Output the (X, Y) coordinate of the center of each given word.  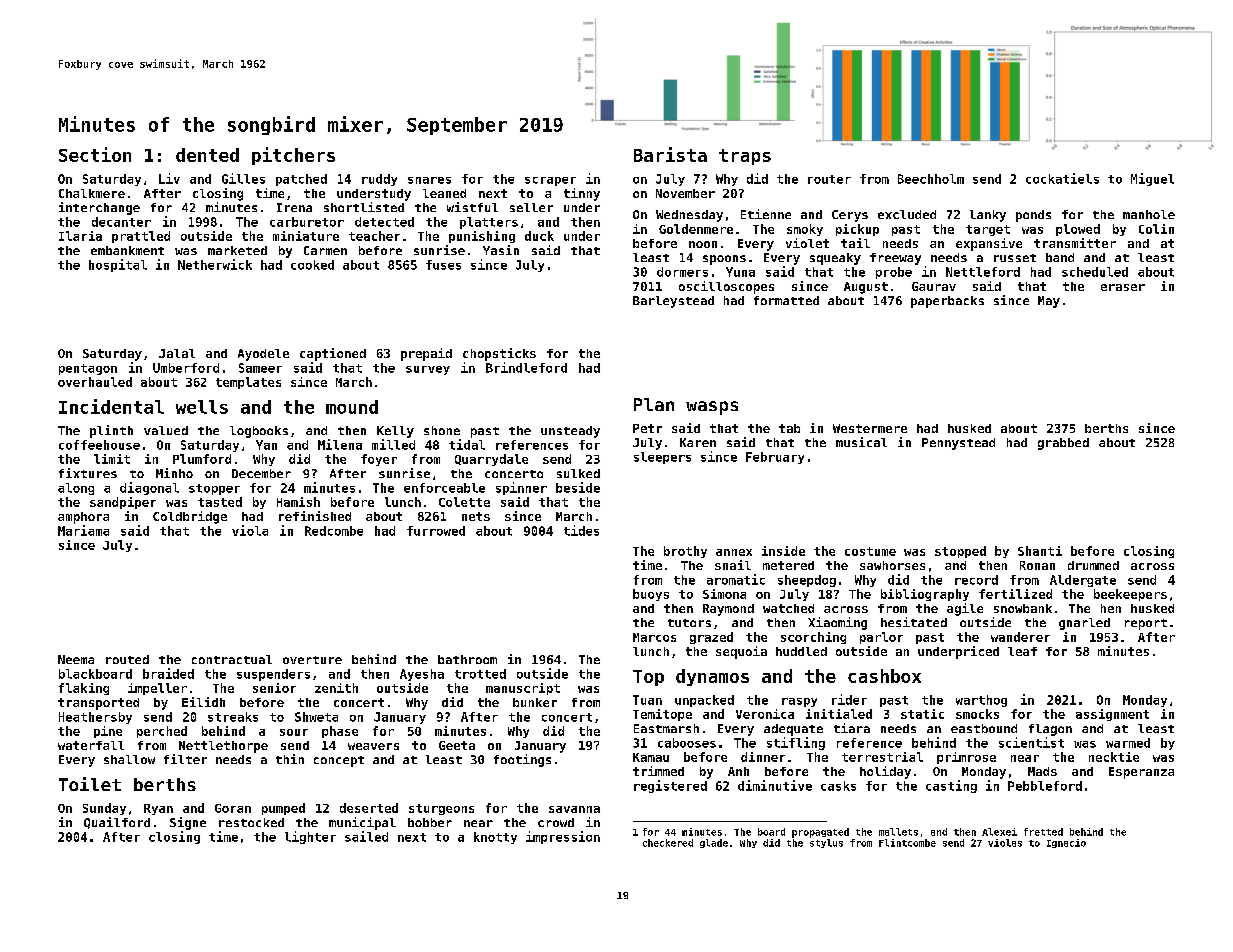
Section (95, 154)
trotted (480, 674)
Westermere (870, 428)
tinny (582, 194)
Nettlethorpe (223, 747)
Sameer (260, 368)
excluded (907, 214)
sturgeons (441, 809)
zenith (336, 688)
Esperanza (1141, 773)
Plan (654, 404)
